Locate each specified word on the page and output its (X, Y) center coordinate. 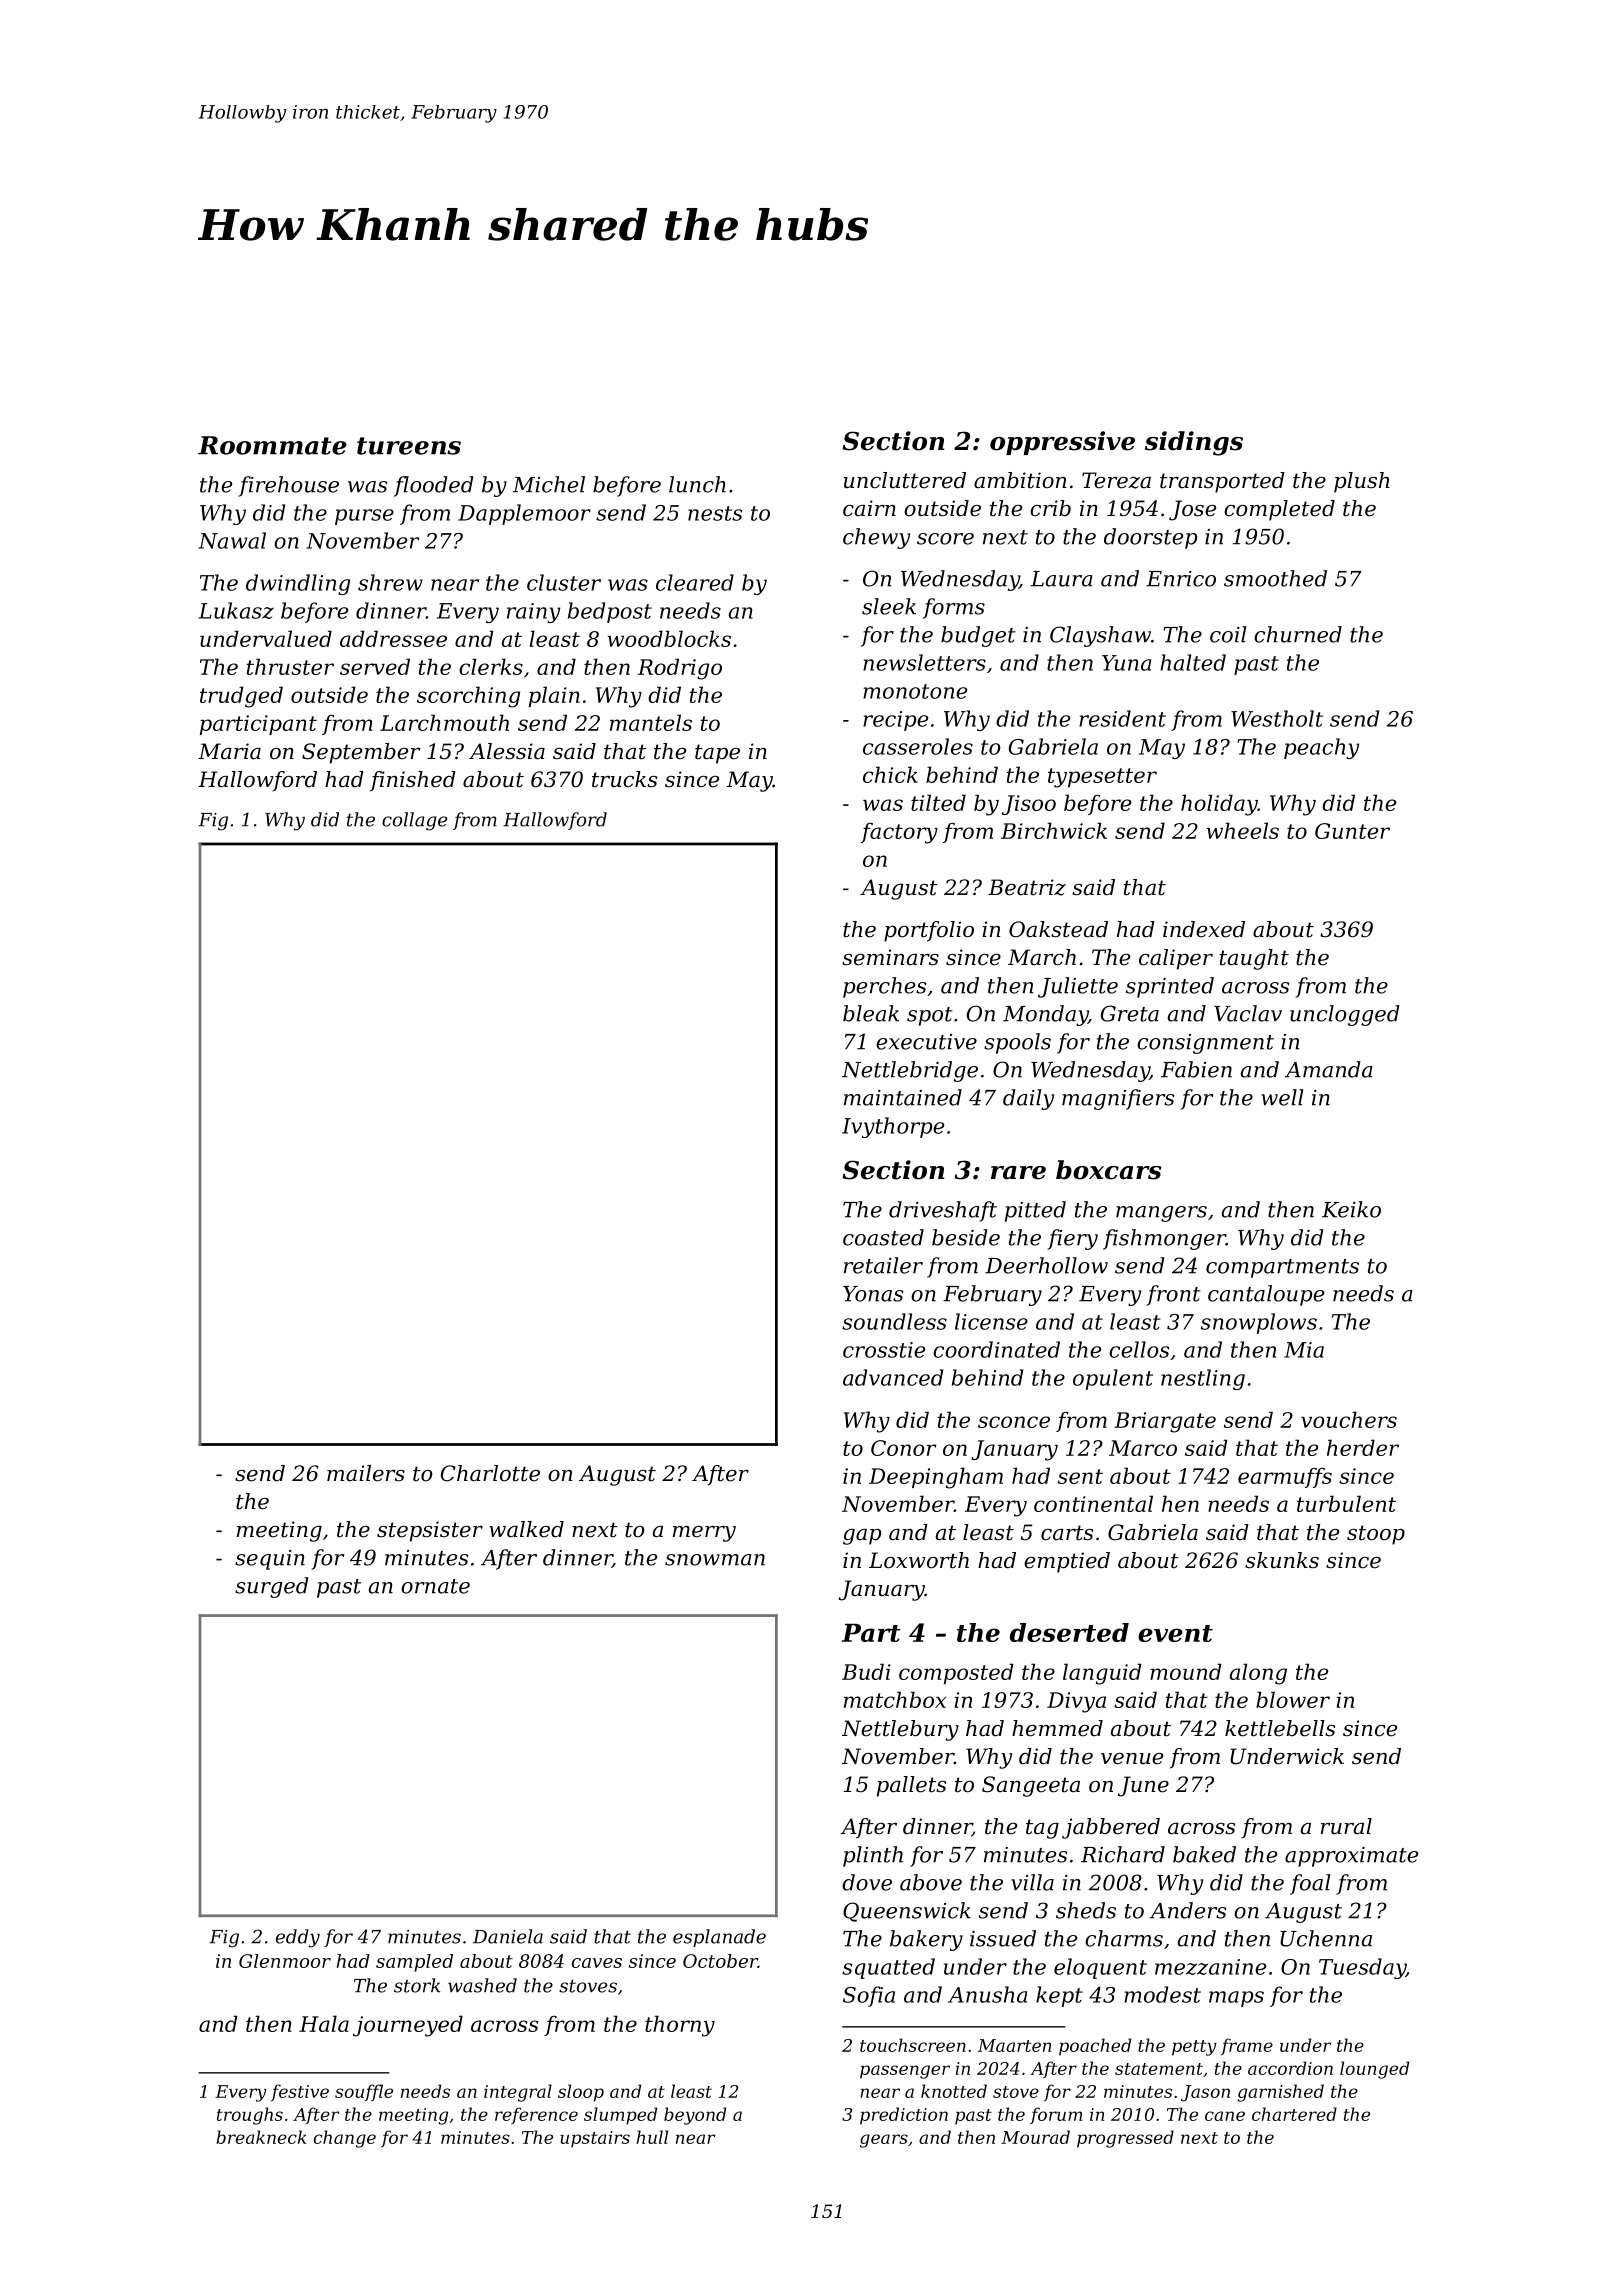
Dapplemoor (524, 514)
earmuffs (1285, 1478)
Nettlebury (900, 1730)
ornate (435, 1586)
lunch (697, 484)
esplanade (719, 1938)
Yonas (873, 1294)
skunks (1282, 1560)
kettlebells (1280, 1728)
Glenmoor (285, 1961)
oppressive (1062, 443)
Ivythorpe (893, 1127)
